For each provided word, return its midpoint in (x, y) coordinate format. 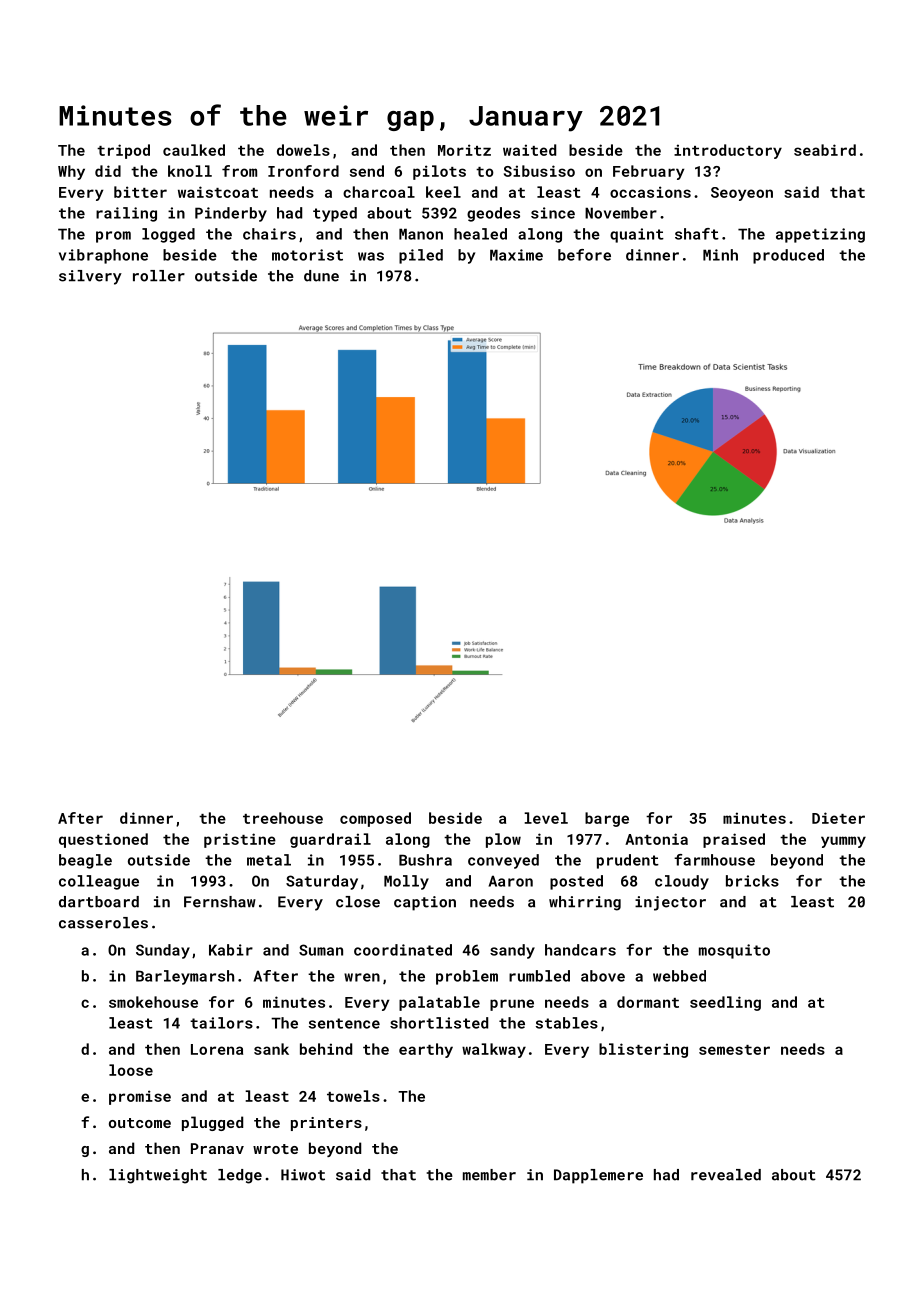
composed (375, 819)
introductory (728, 151)
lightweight (158, 1176)
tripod (123, 151)
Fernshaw (220, 902)
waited (529, 150)
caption (425, 903)
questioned (103, 840)
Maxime (516, 255)
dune (321, 276)
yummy (843, 842)
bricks (752, 881)
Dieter (838, 818)
